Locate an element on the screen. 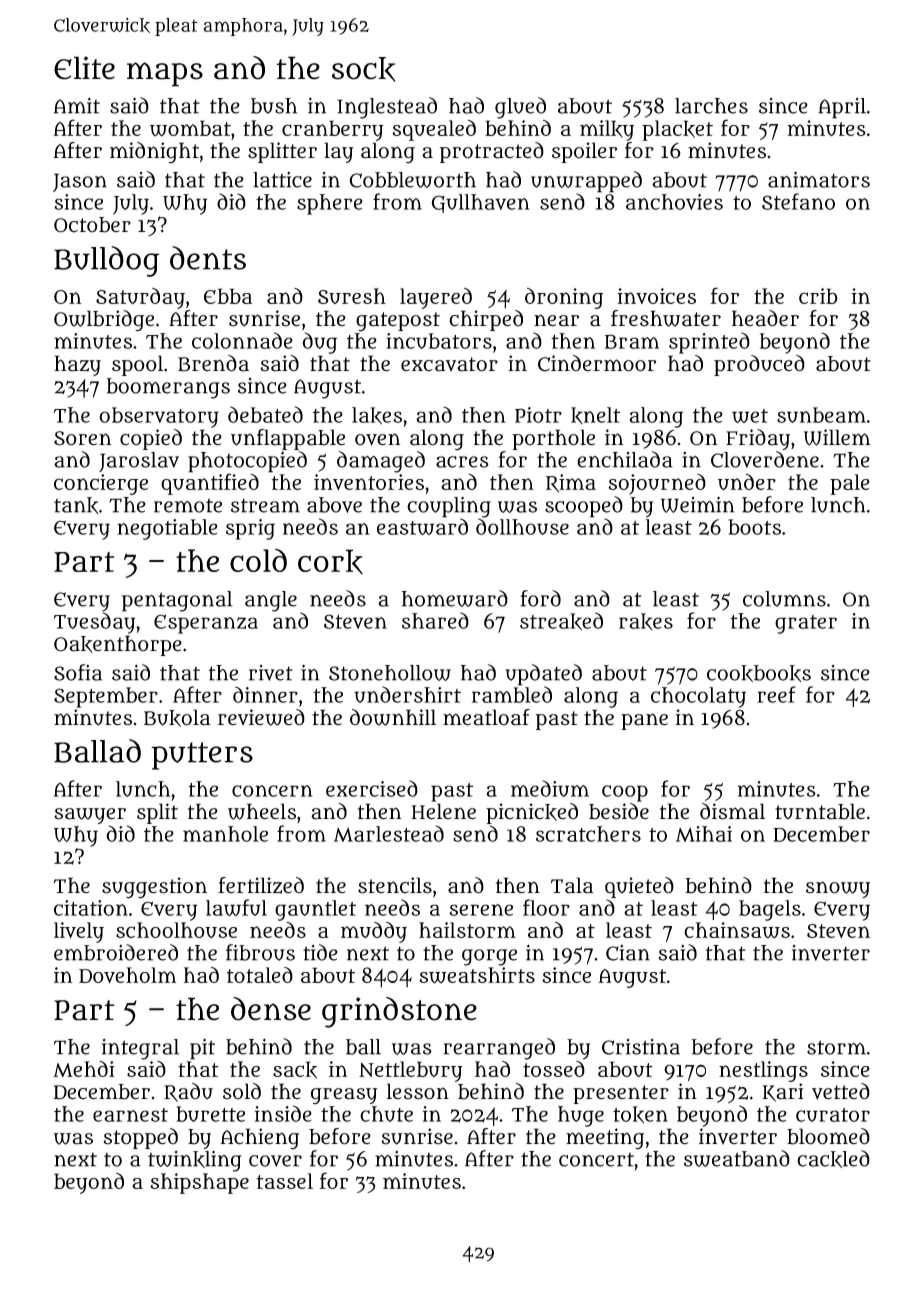  Mehdi is located at coordinates (83, 1069).
